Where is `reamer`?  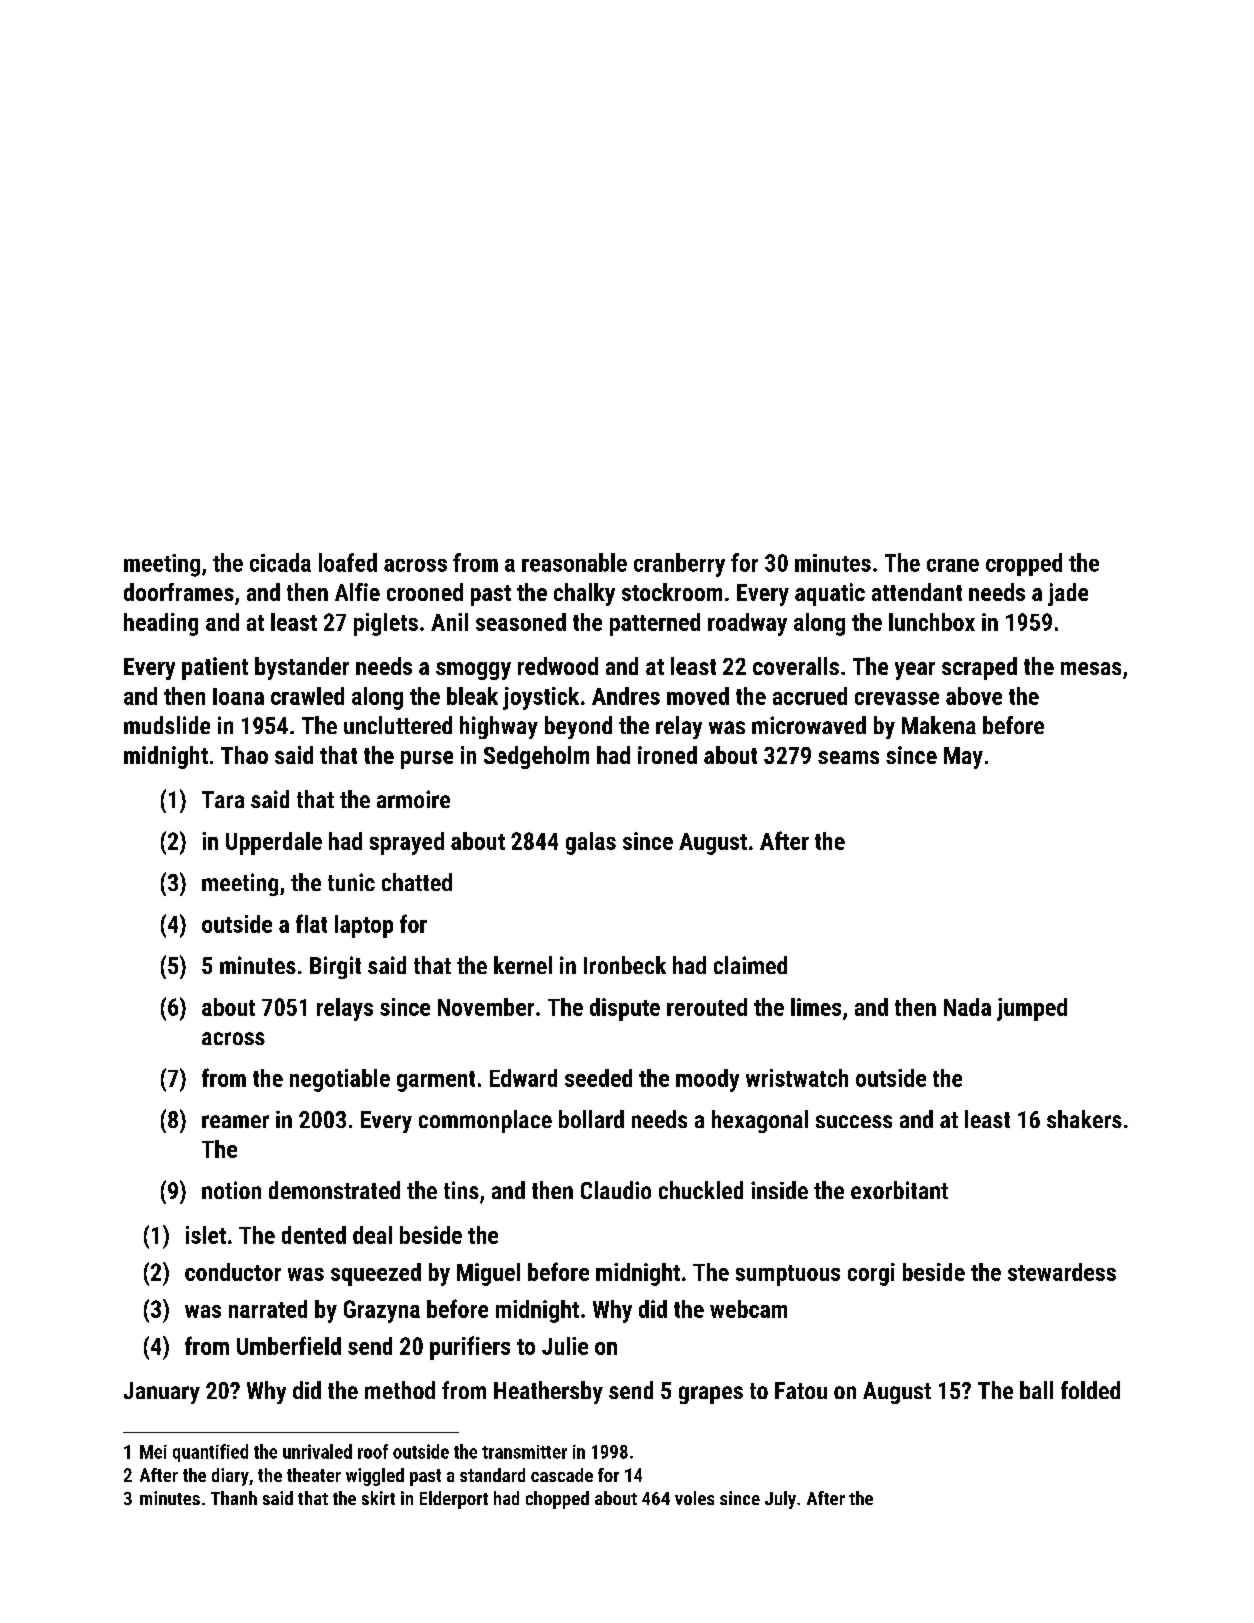 reamer is located at coordinates (235, 1121).
